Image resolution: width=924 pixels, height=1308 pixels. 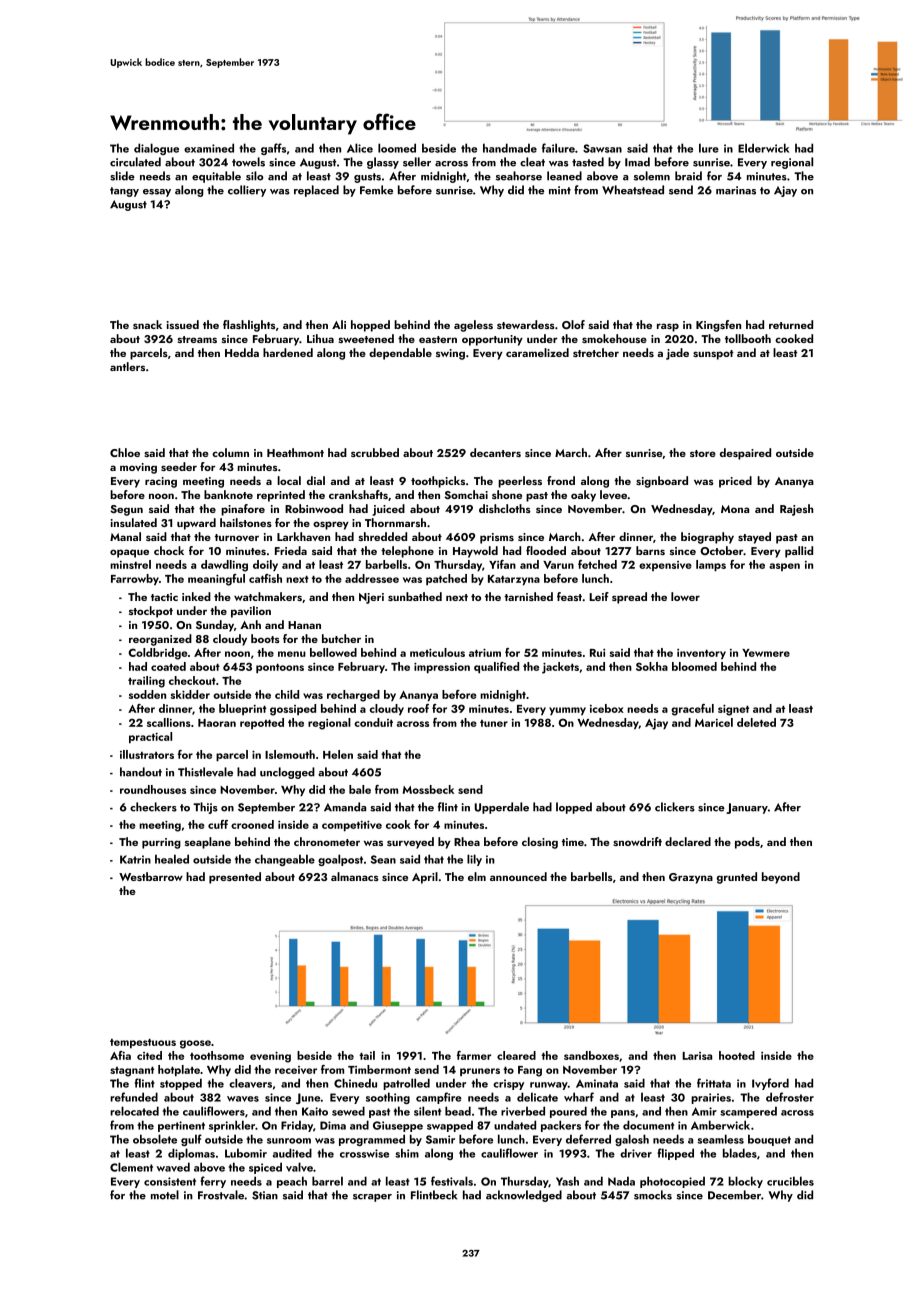 What do you see at coordinates (748, 338) in the page?
I see `tollbooth` at bounding box center [748, 338].
